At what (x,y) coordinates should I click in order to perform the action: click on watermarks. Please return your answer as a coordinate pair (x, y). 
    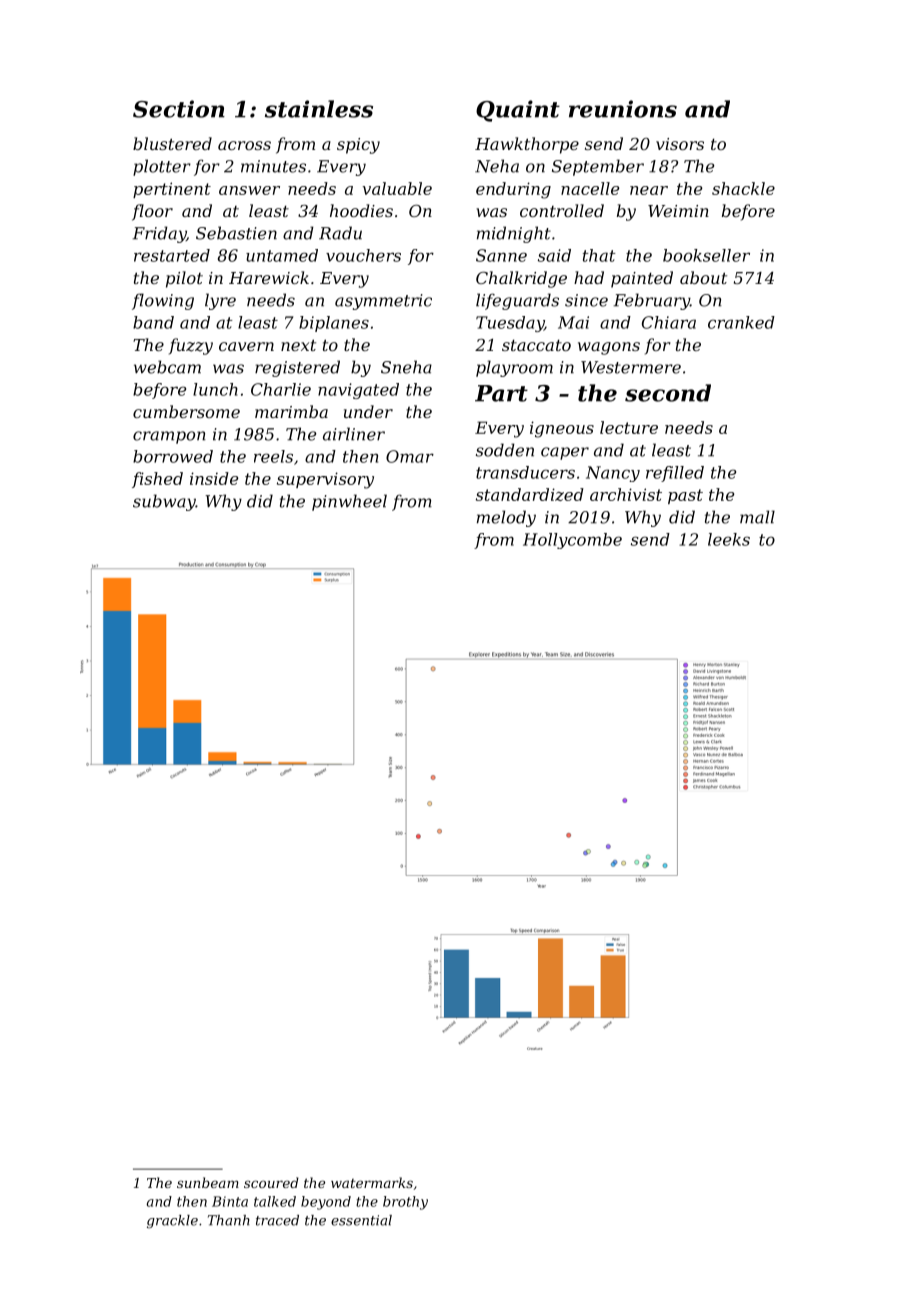
    Looking at the image, I should click on (372, 1182).
